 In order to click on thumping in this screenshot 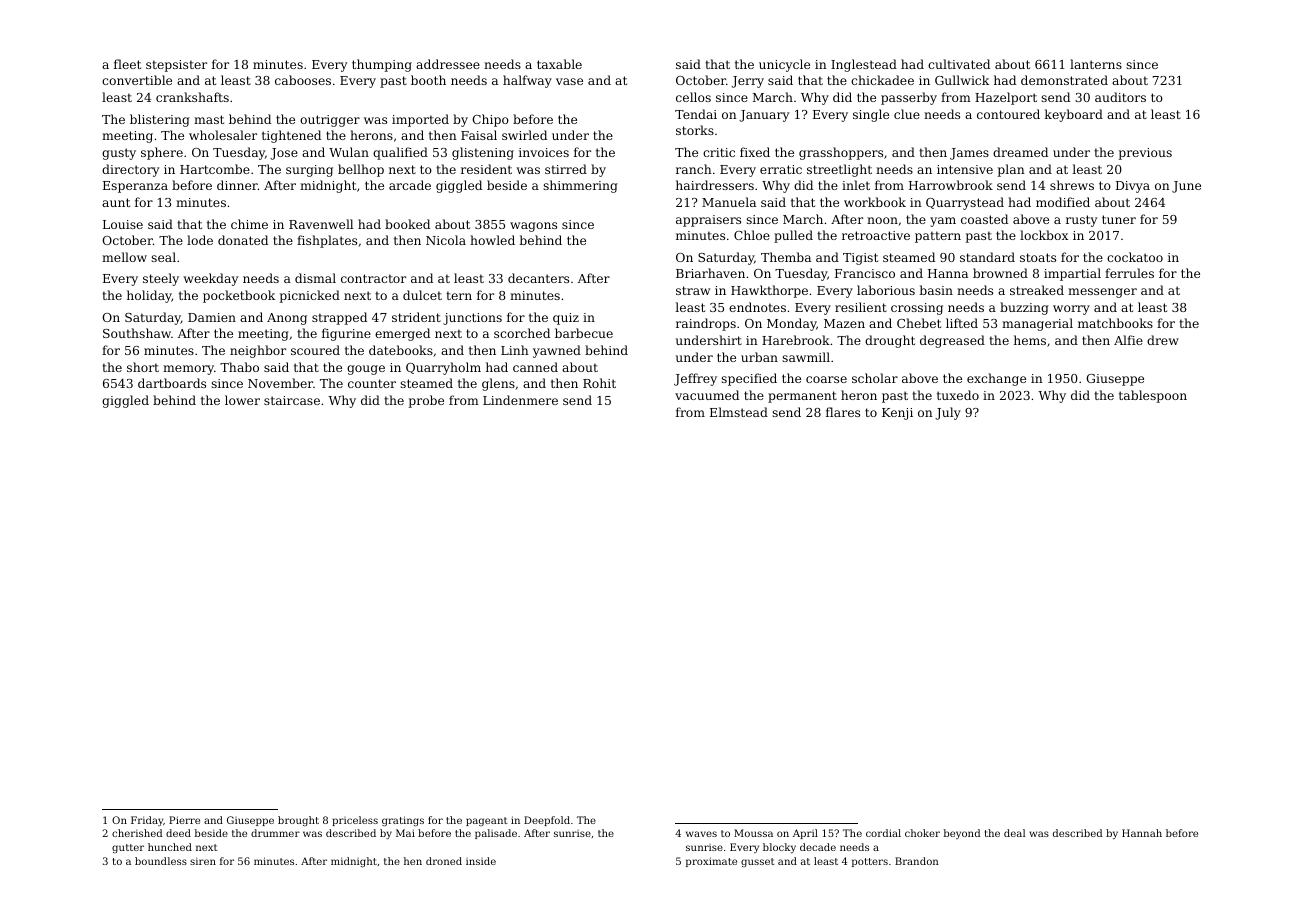, I will do `click(382, 65)`.
